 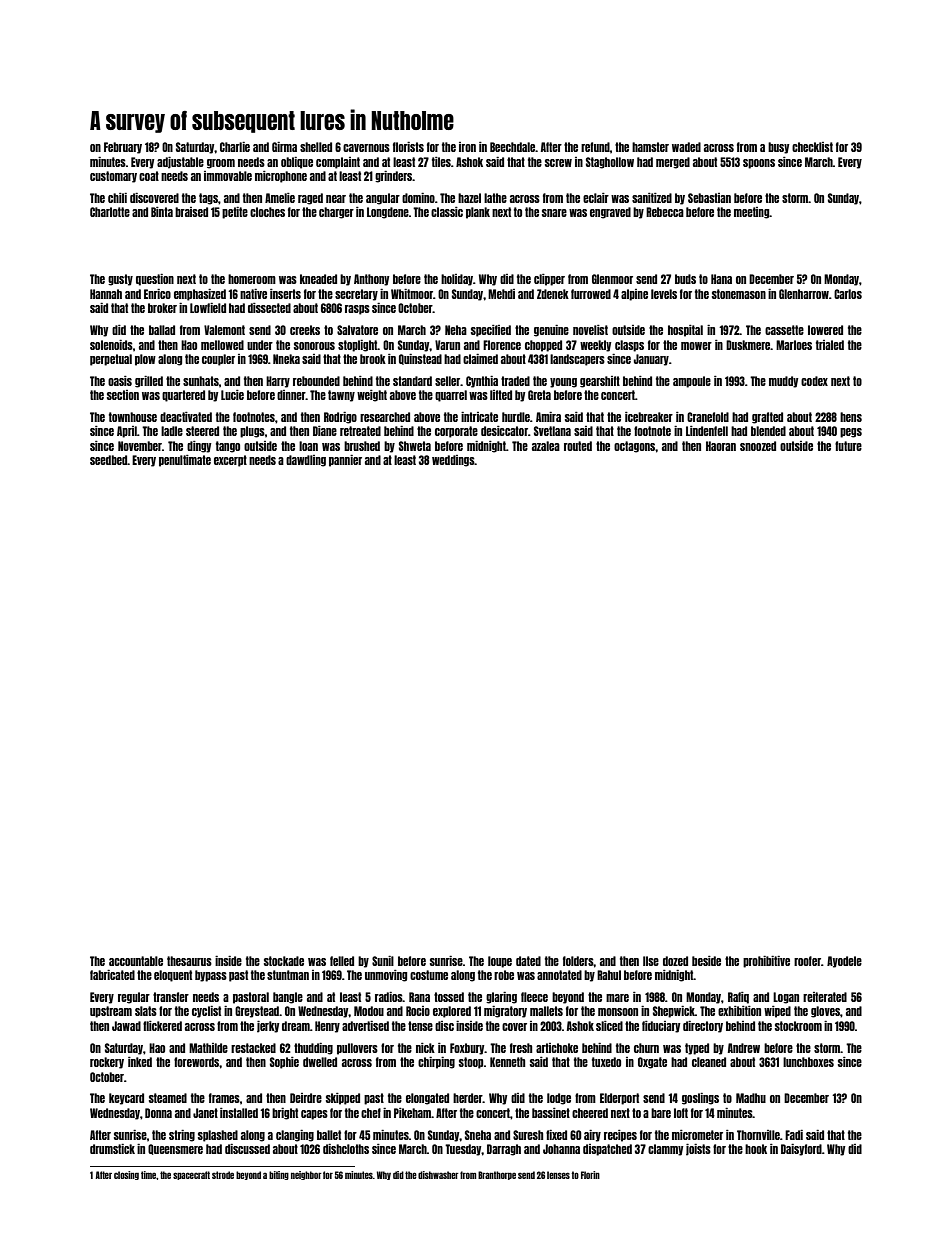 I want to click on seedbed, so click(x=109, y=460).
